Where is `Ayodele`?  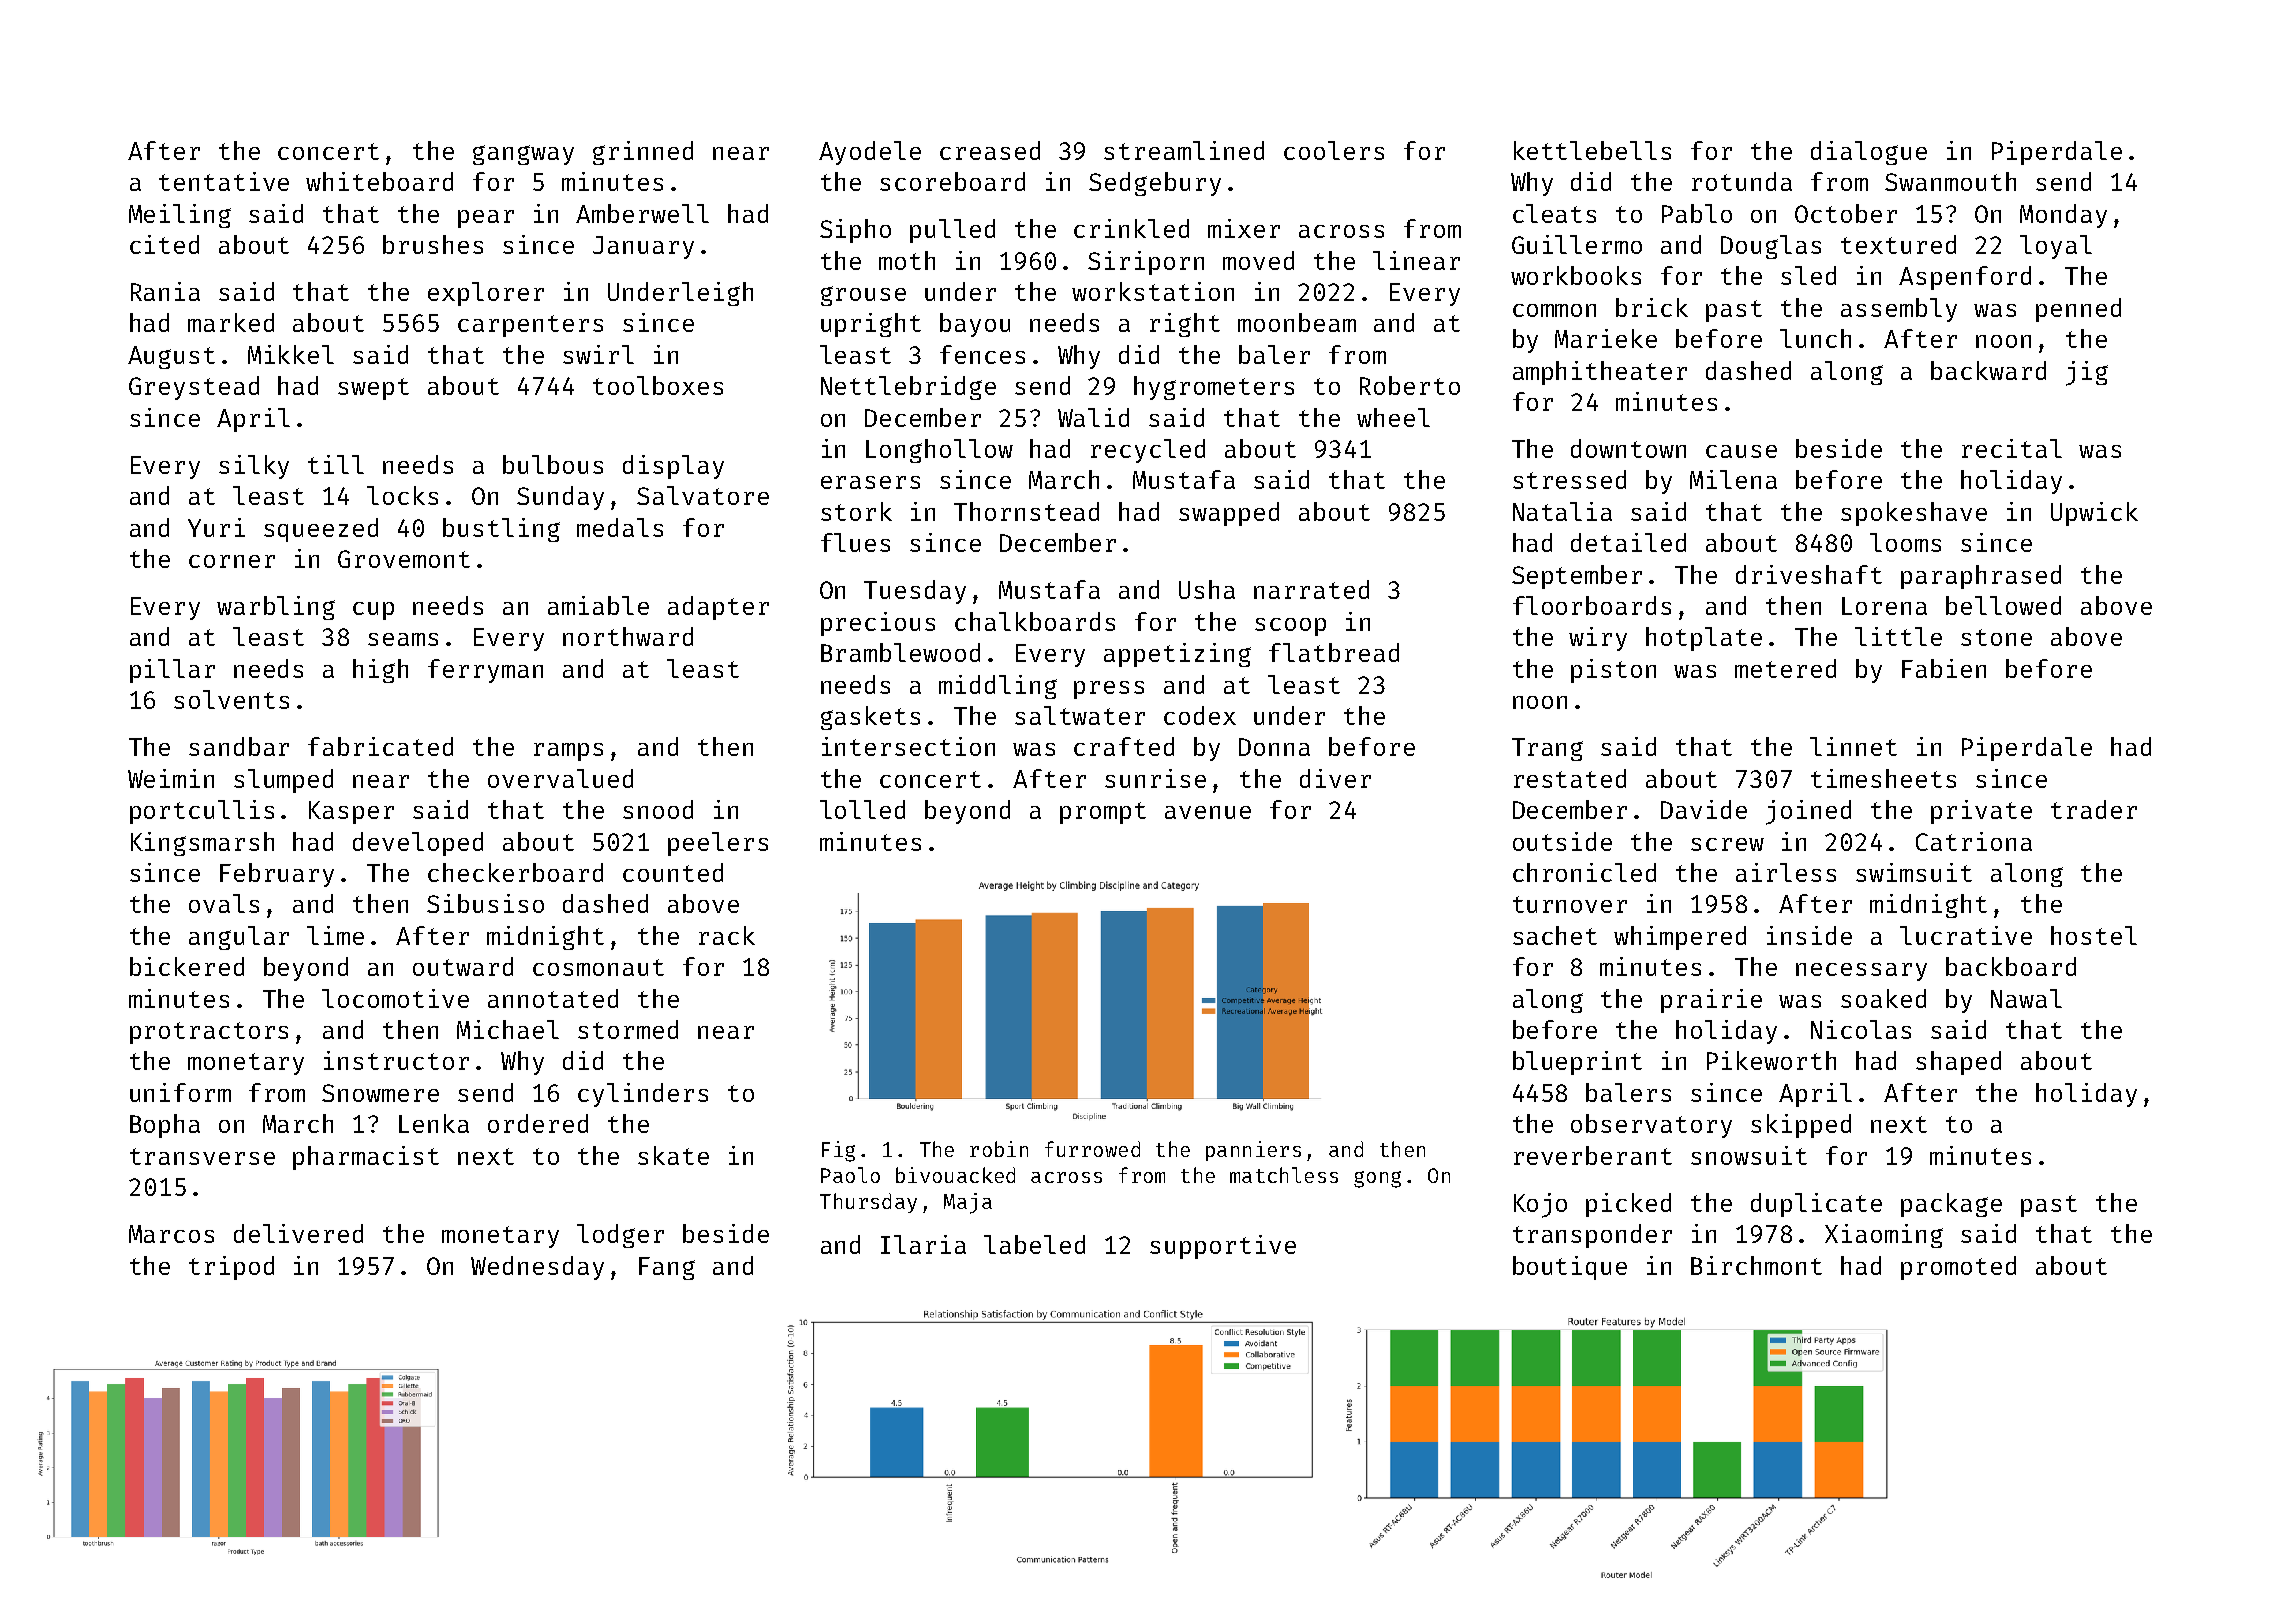 Ayodele is located at coordinates (870, 153).
